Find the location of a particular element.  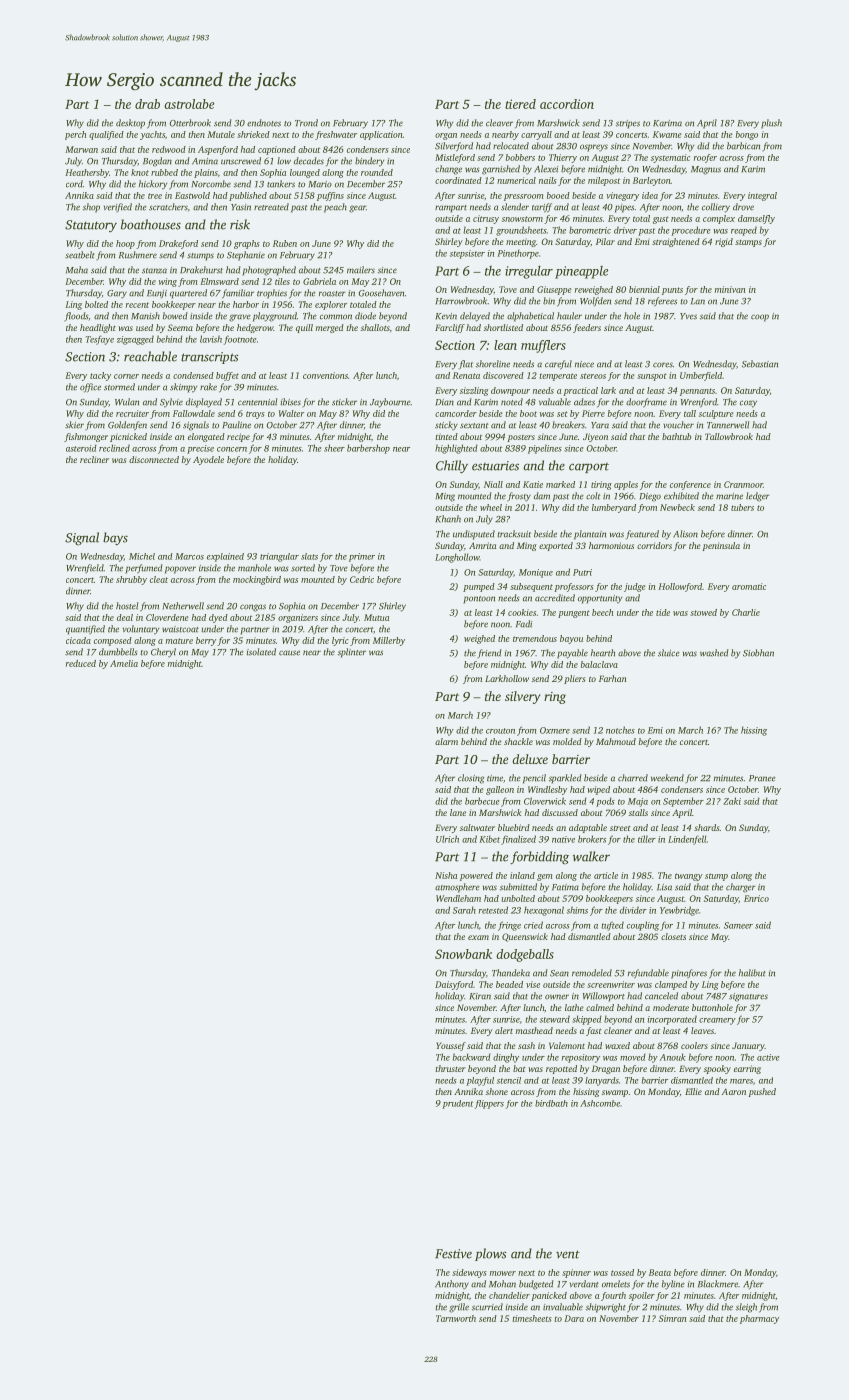

shallots is located at coordinates (375, 327).
